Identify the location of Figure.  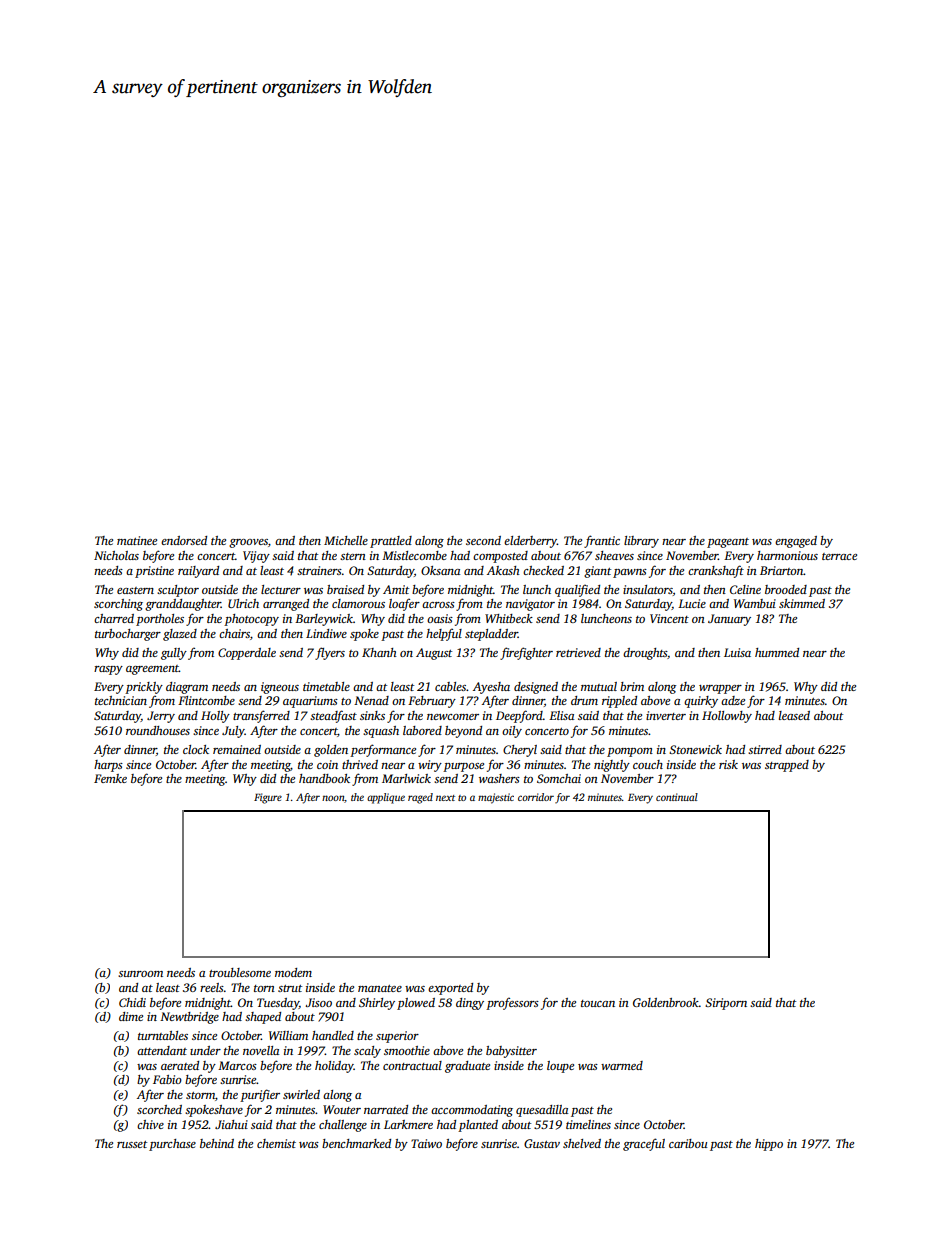
(268, 798).
